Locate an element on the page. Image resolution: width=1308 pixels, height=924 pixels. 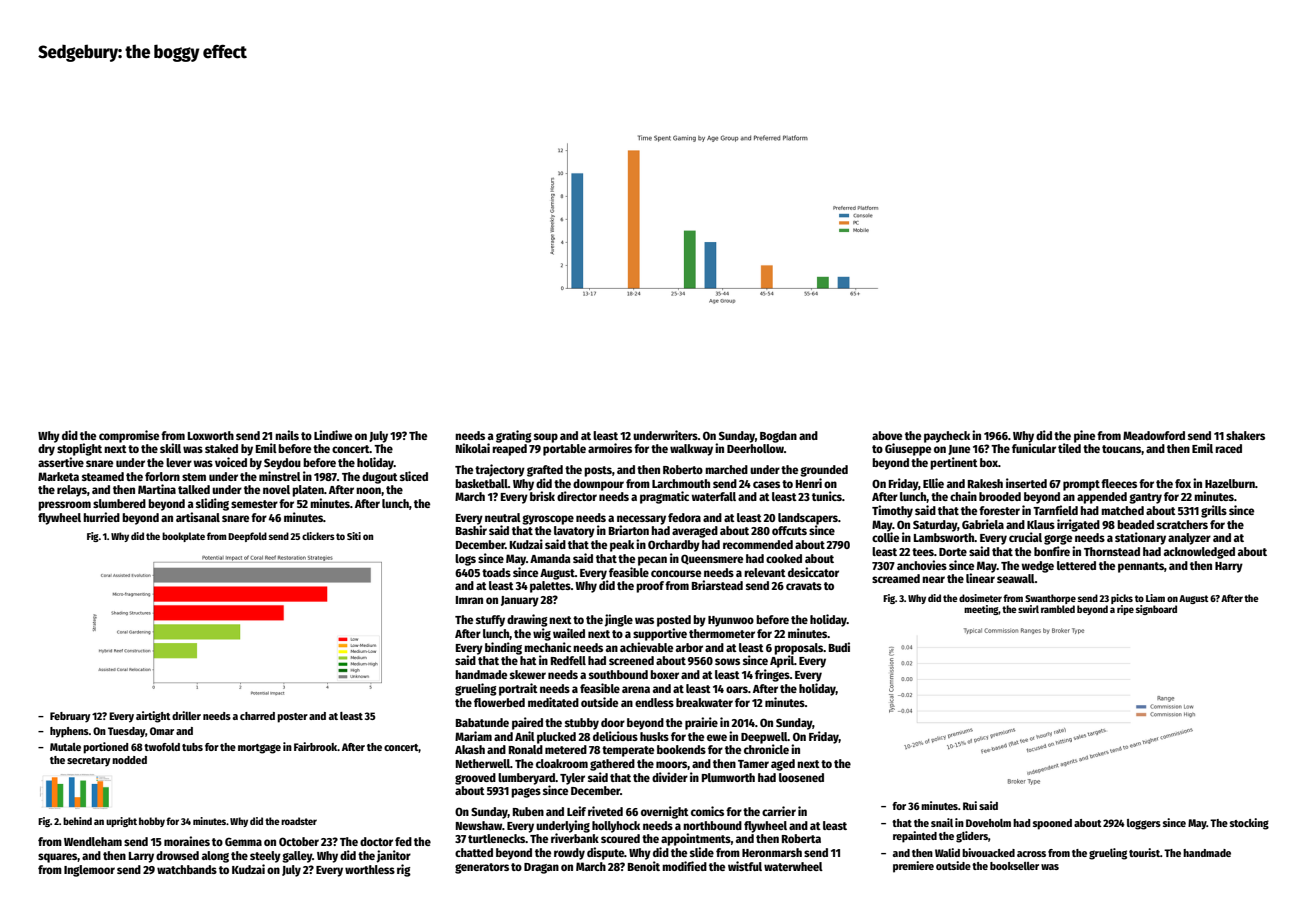
watchbands is located at coordinates (187, 869).
